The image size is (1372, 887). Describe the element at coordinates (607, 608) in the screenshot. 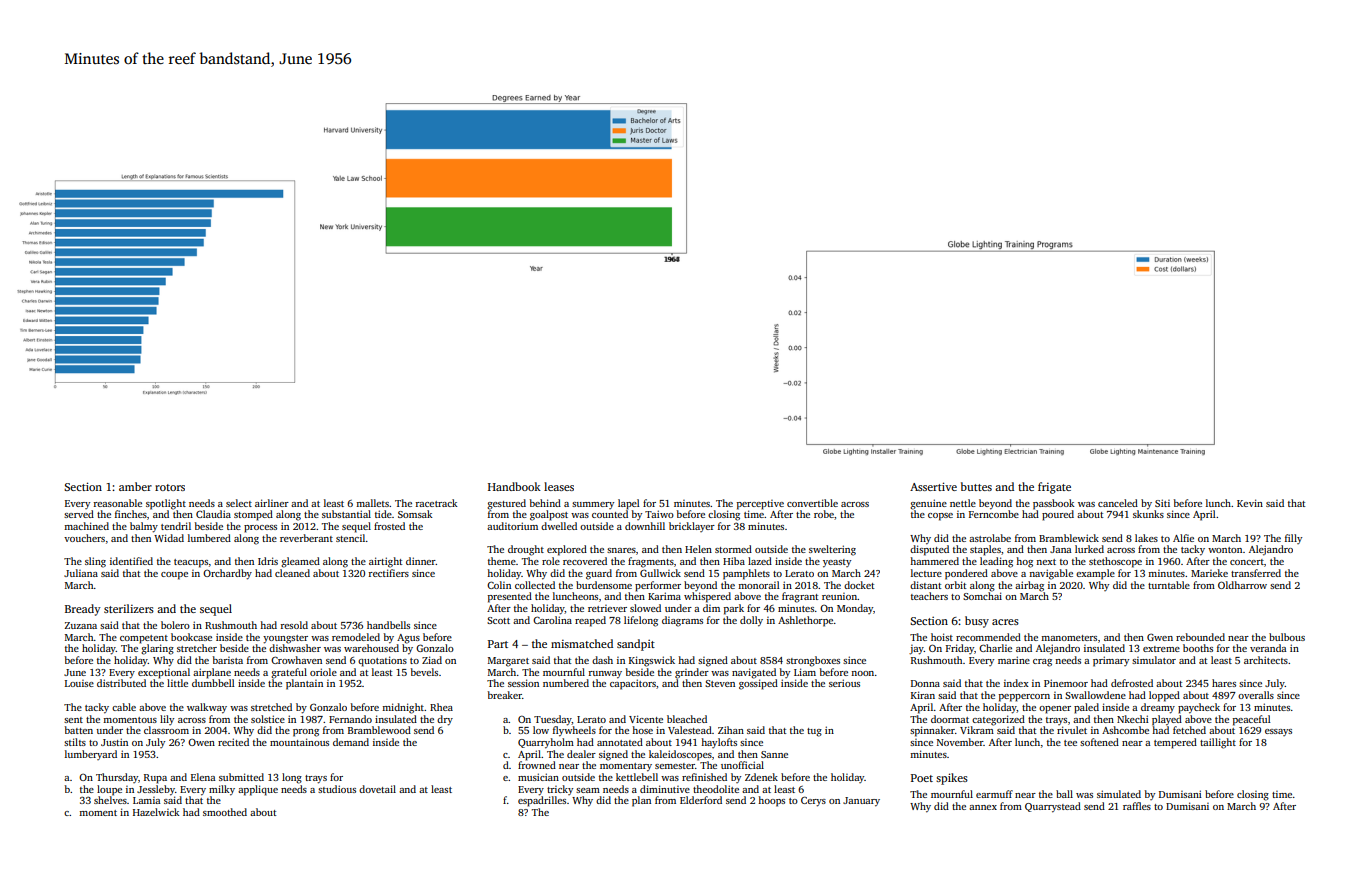

I see `retriever` at that location.
